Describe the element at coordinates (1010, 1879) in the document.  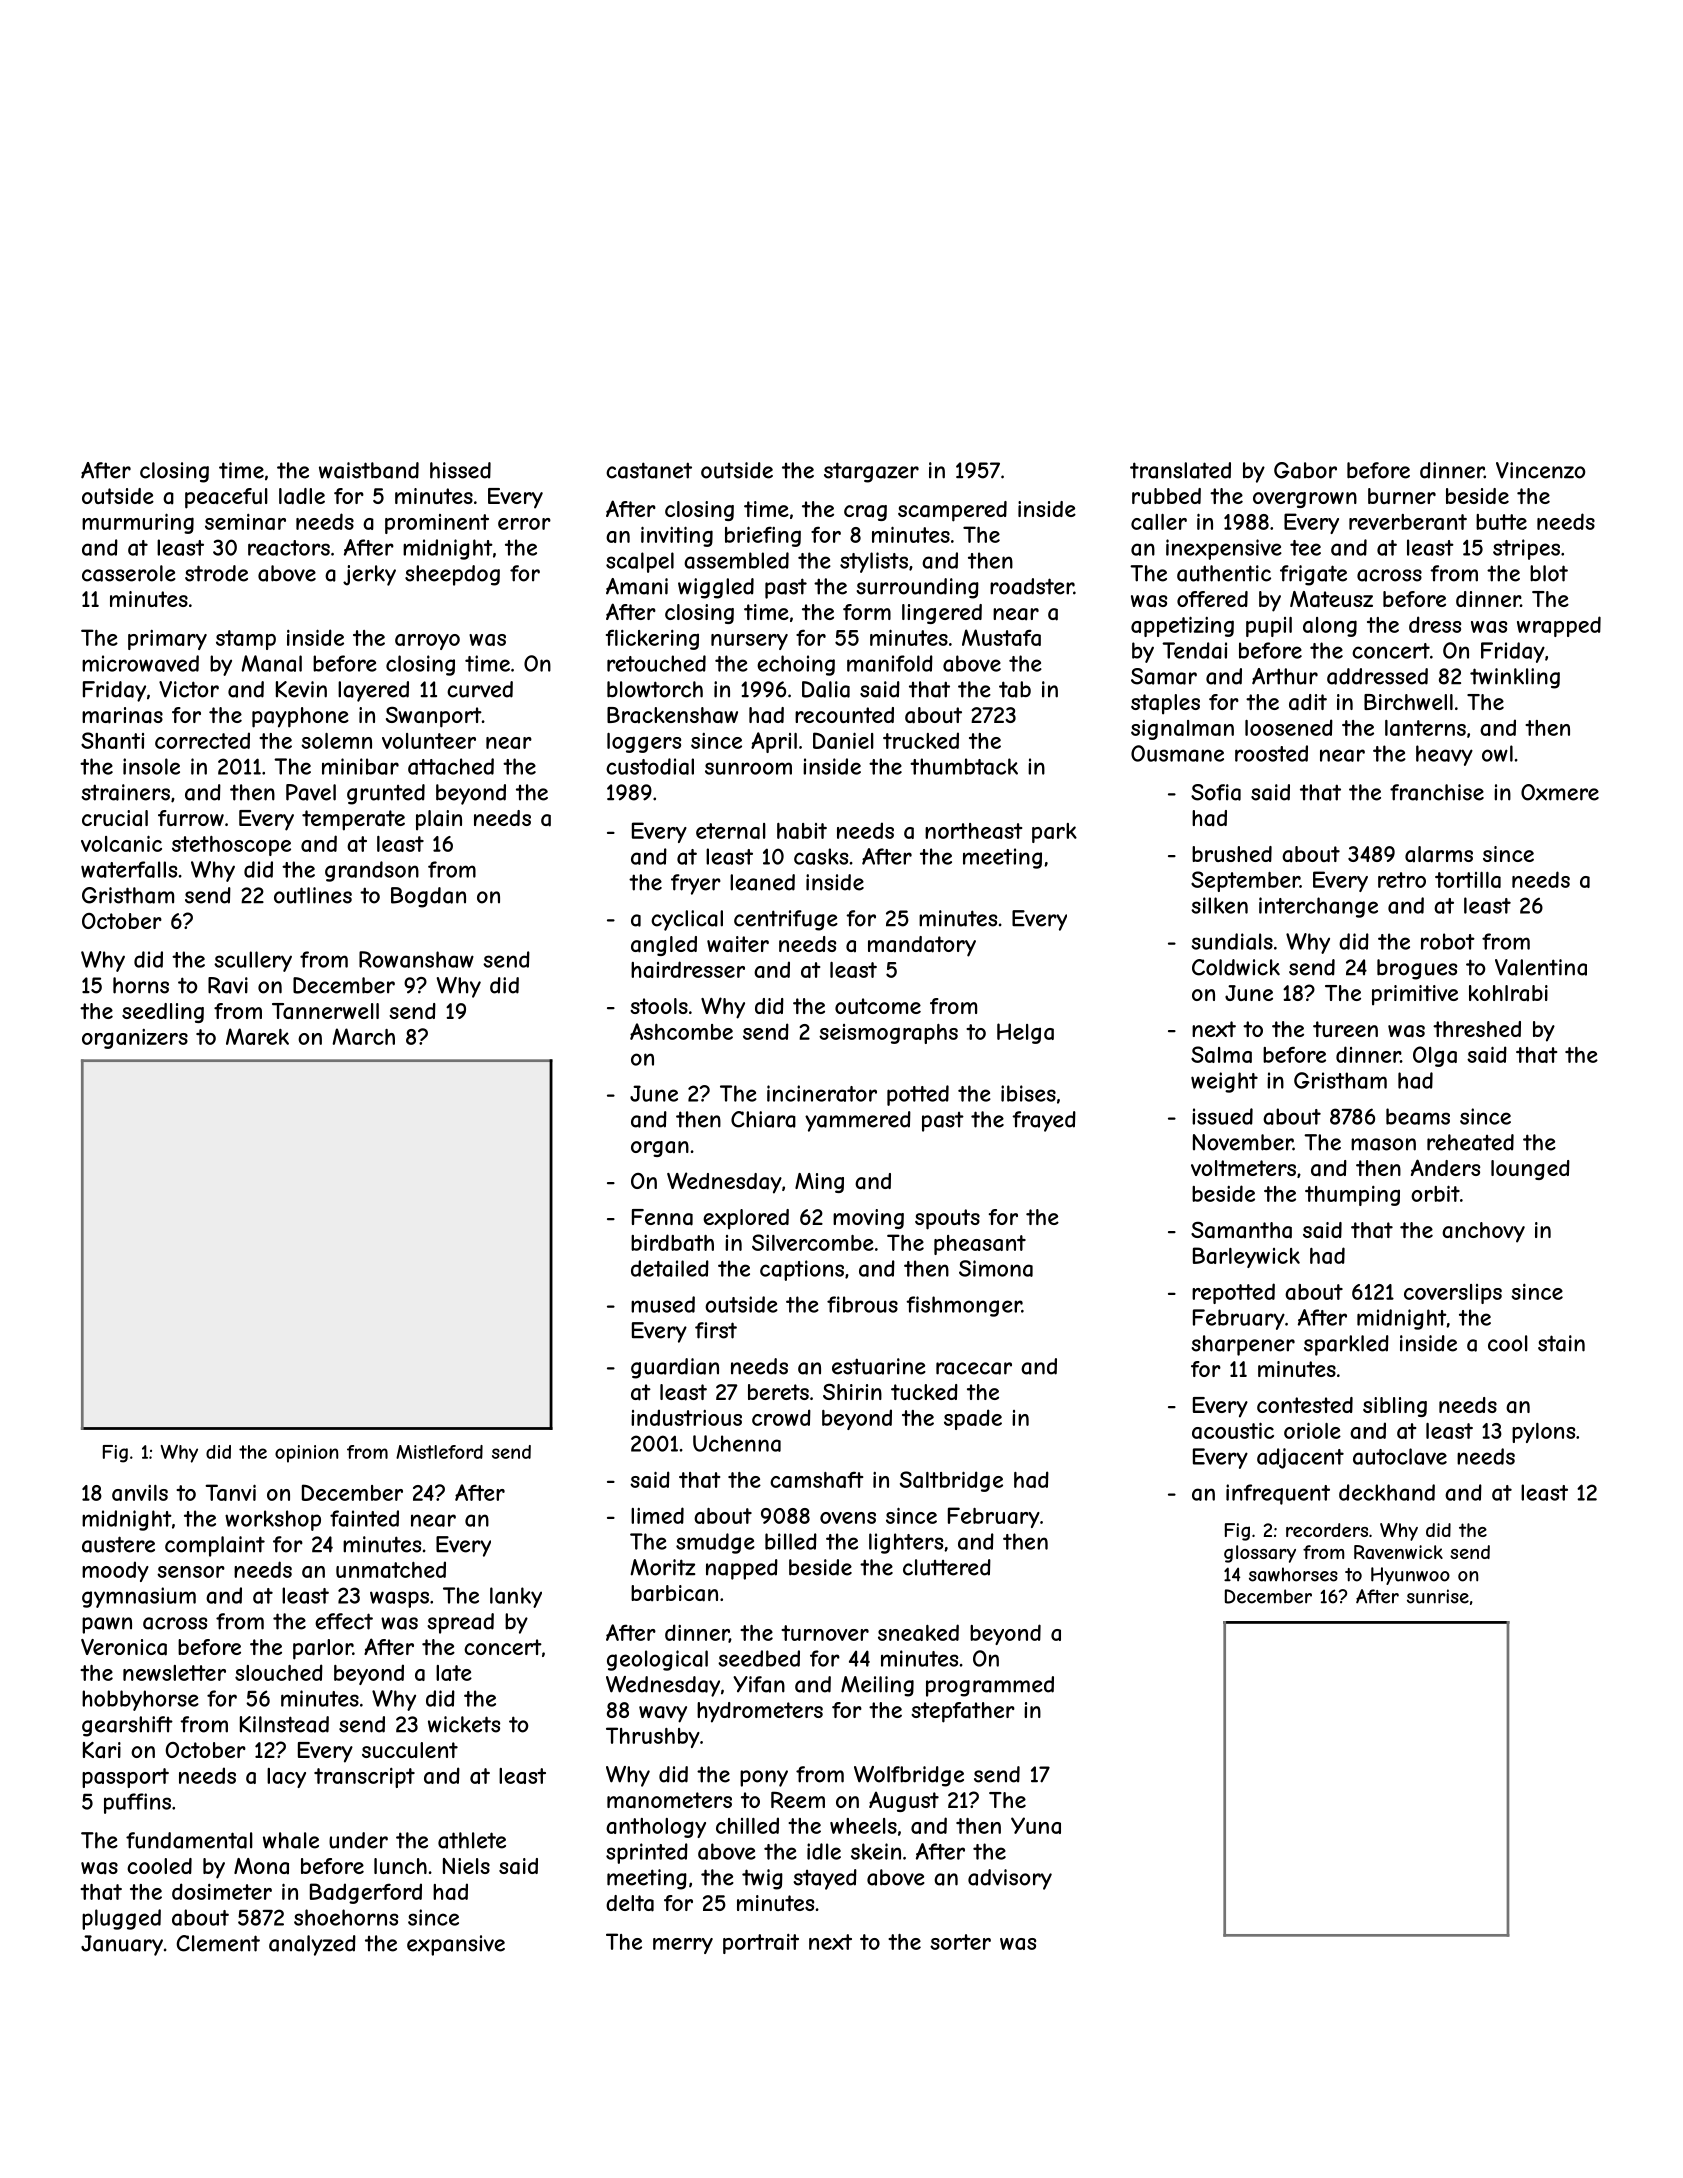
I see `advisory` at that location.
